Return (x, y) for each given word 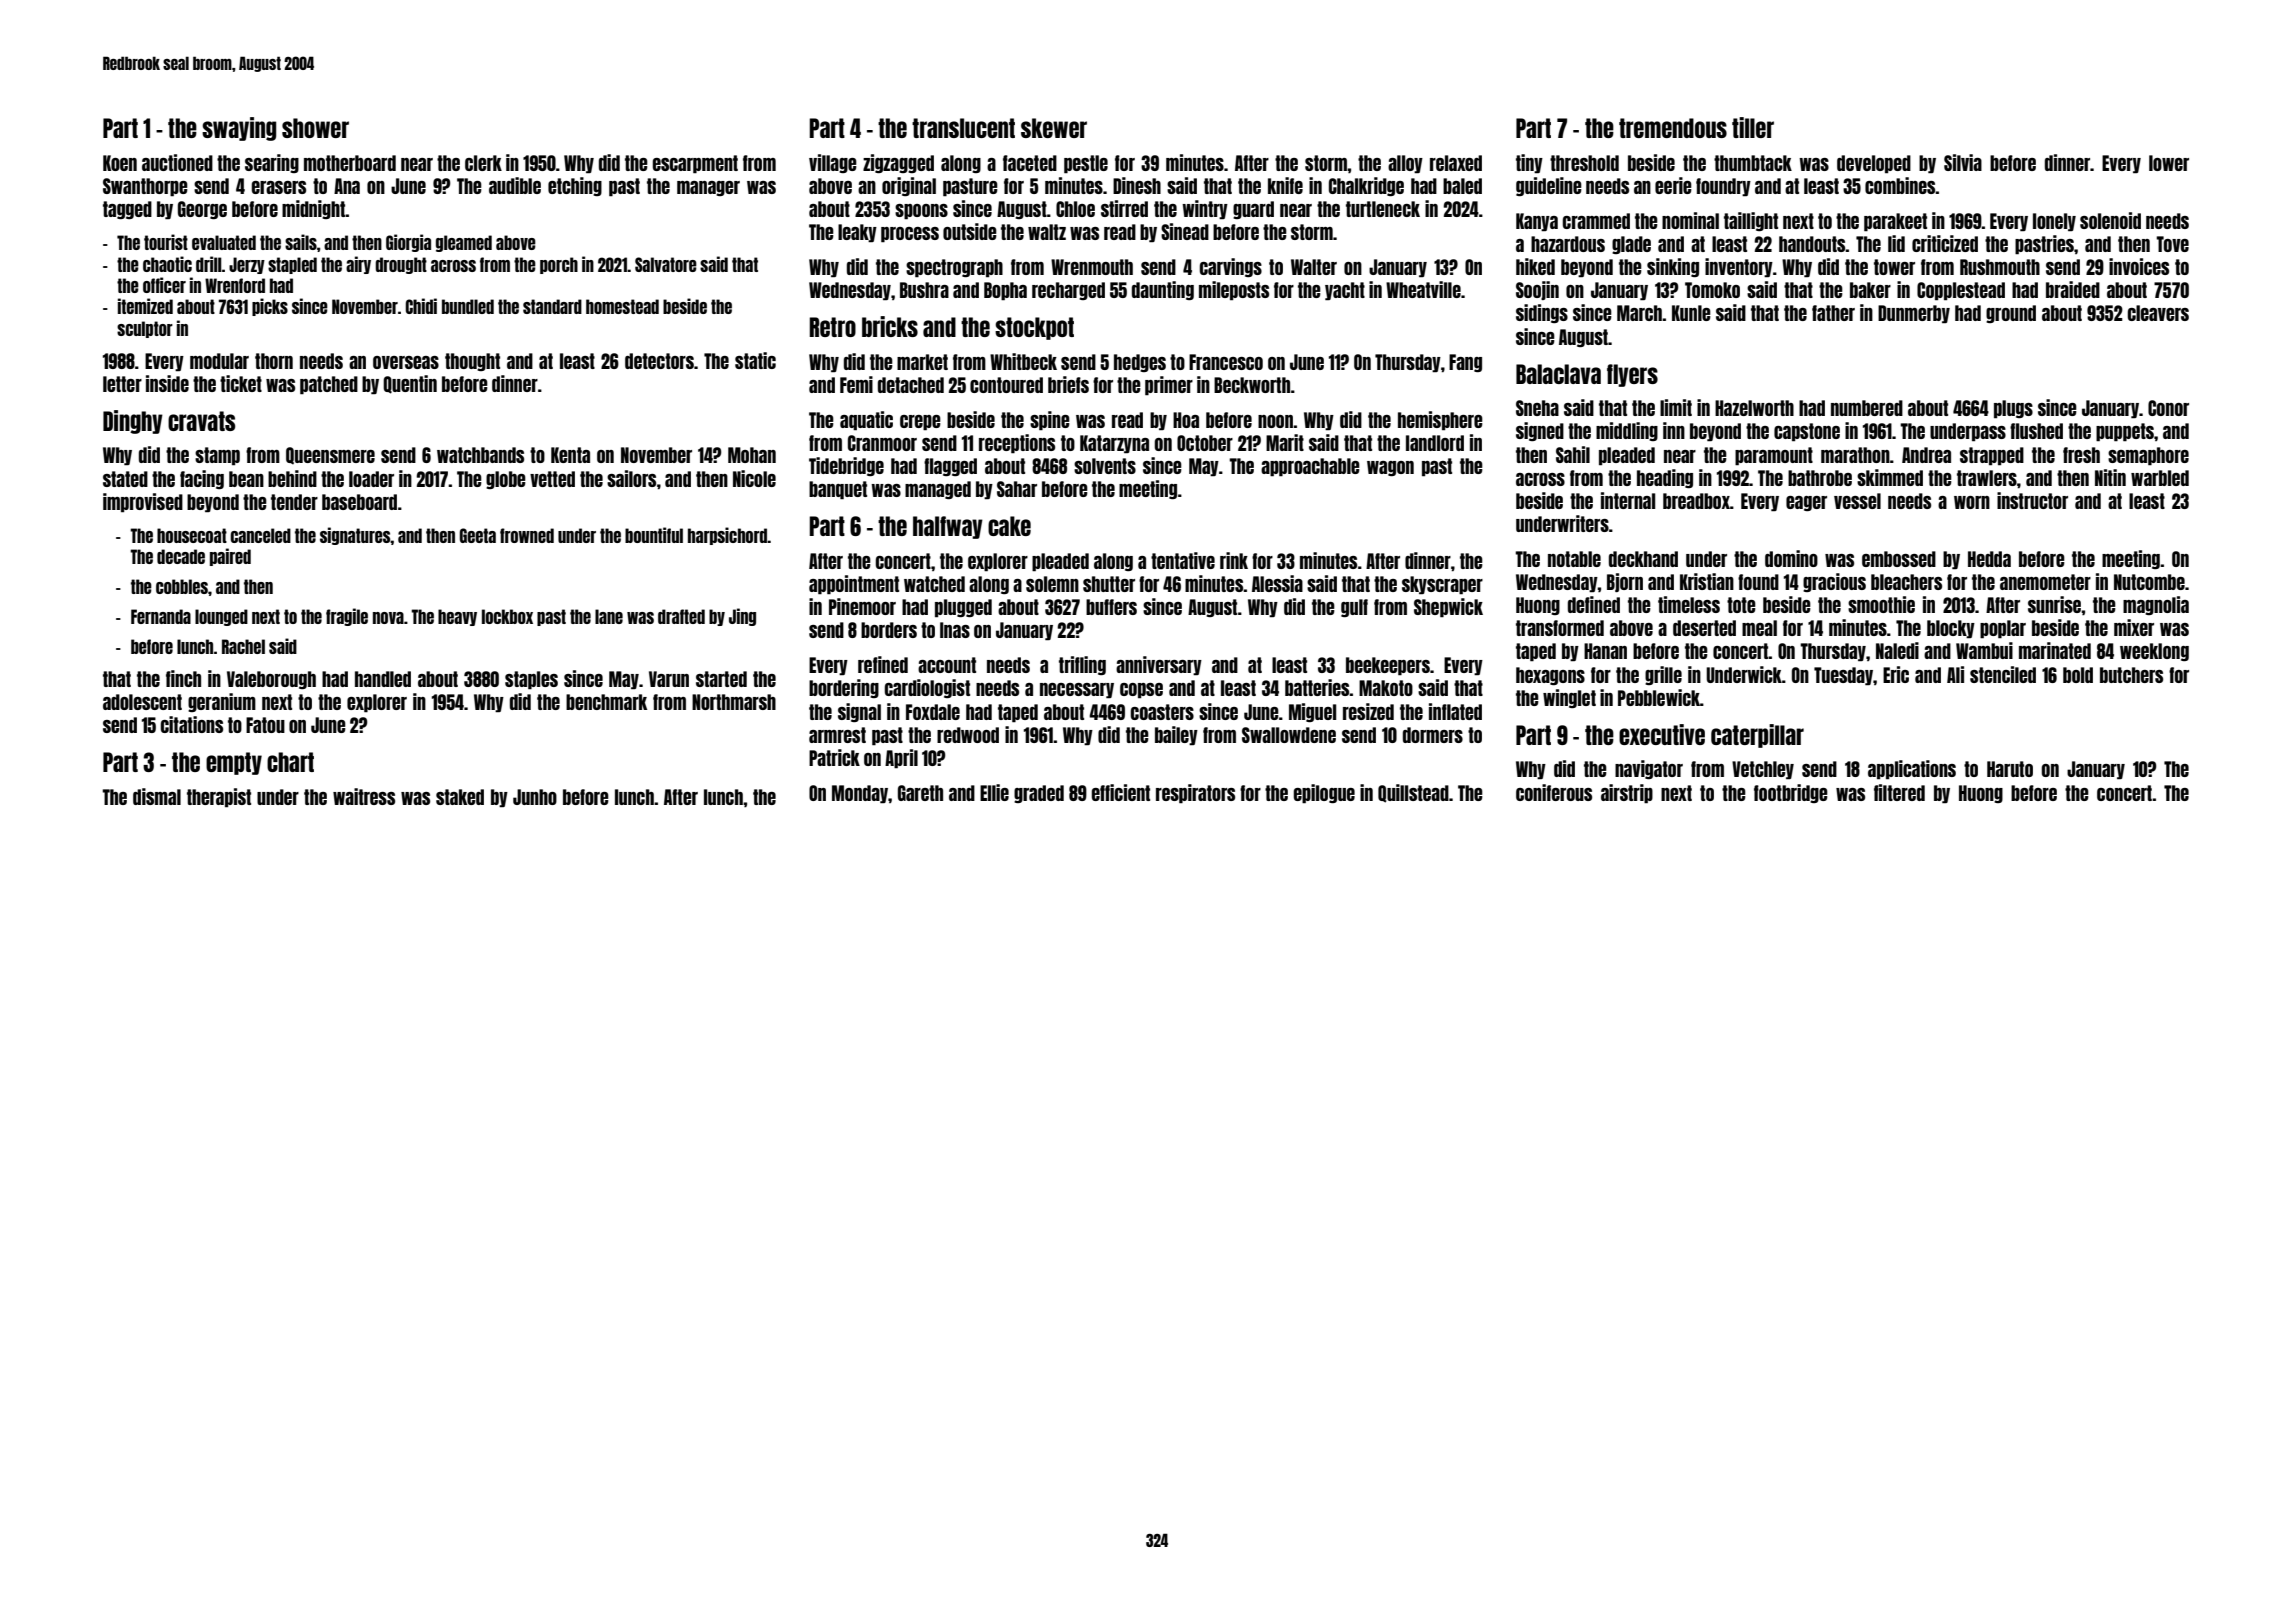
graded (1039, 794)
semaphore (2148, 456)
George (202, 210)
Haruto (2010, 769)
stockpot (1034, 328)
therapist (219, 798)
